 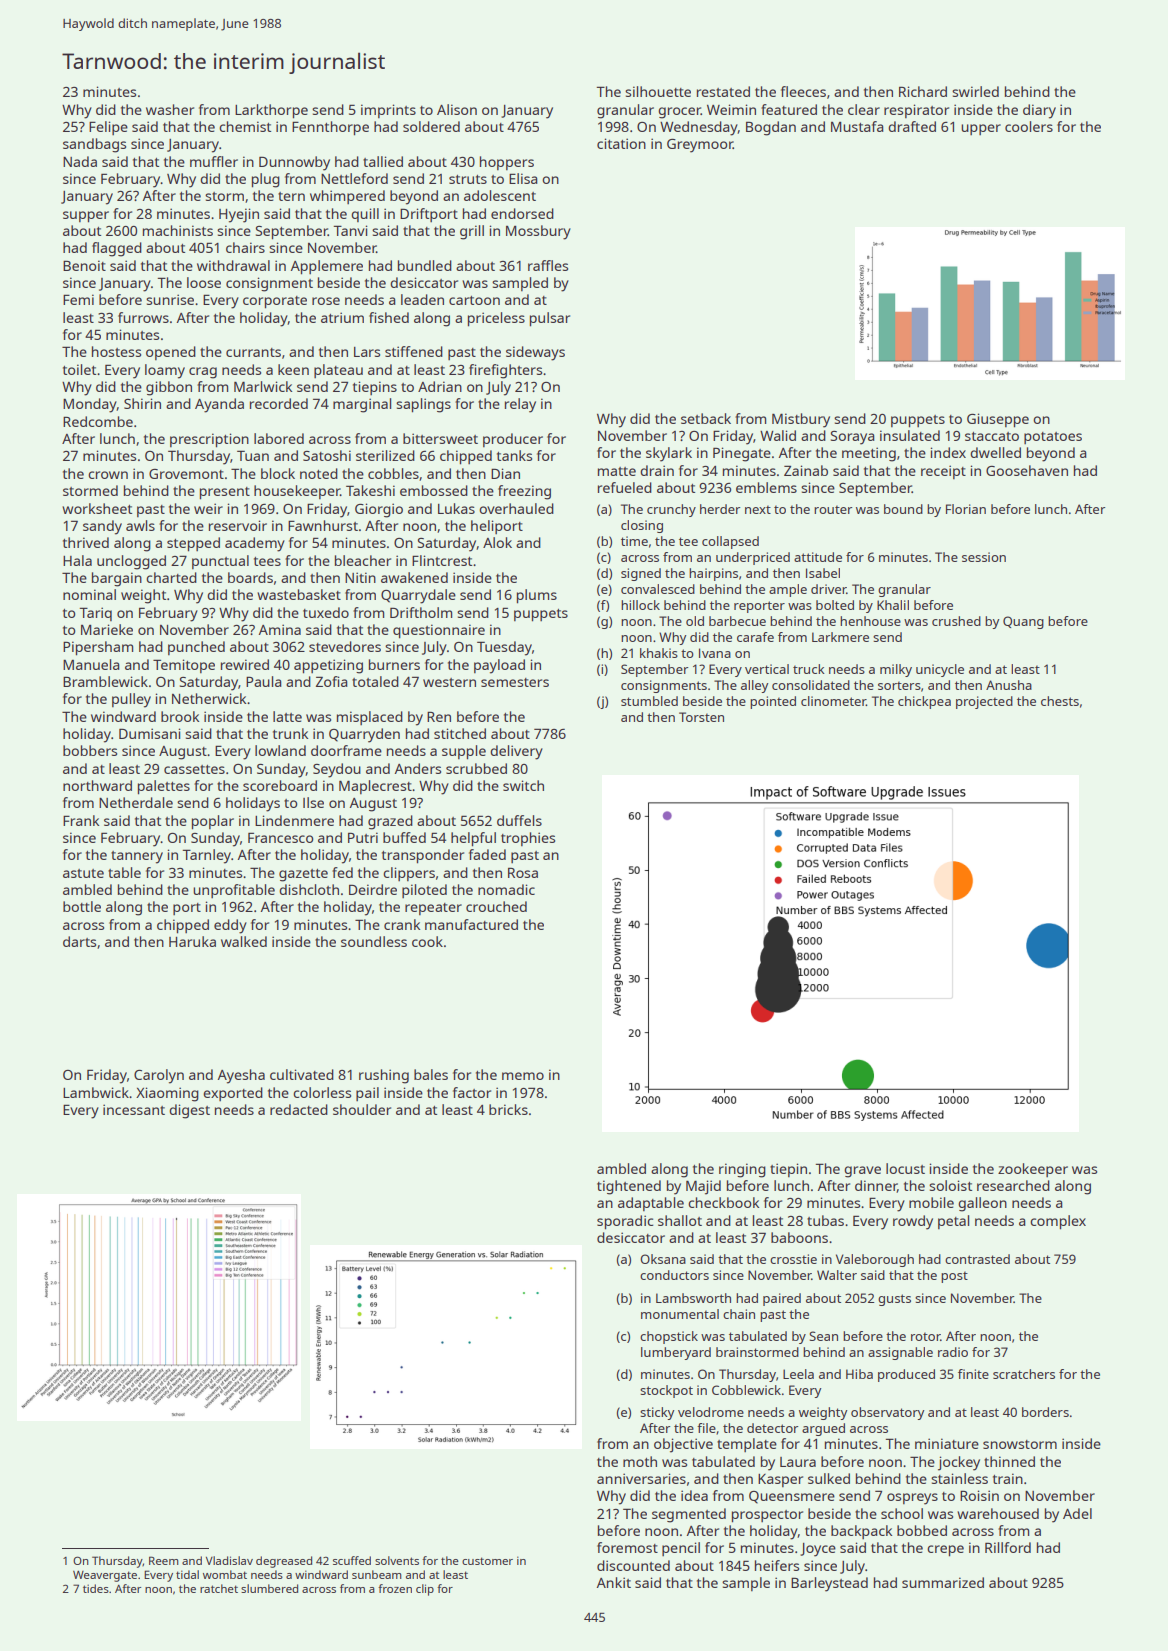 I want to click on ratchet, so click(x=219, y=1588).
